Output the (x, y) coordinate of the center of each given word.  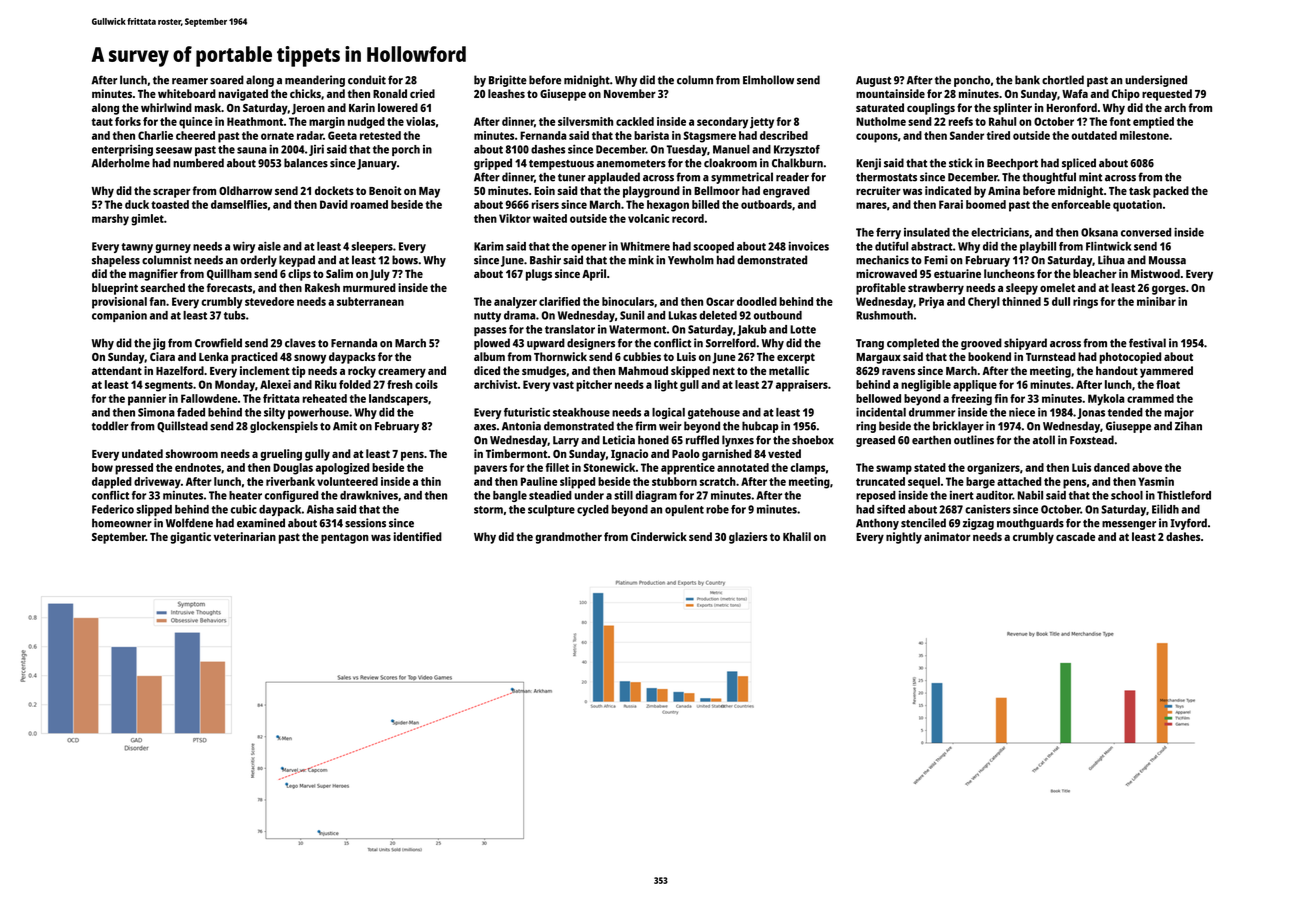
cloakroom (730, 163)
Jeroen (308, 109)
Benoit (385, 190)
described (784, 135)
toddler (110, 426)
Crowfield (218, 343)
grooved (981, 344)
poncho (972, 81)
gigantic (190, 538)
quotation (1137, 206)
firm (645, 426)
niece (1022, 412)
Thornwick (560, 356)
